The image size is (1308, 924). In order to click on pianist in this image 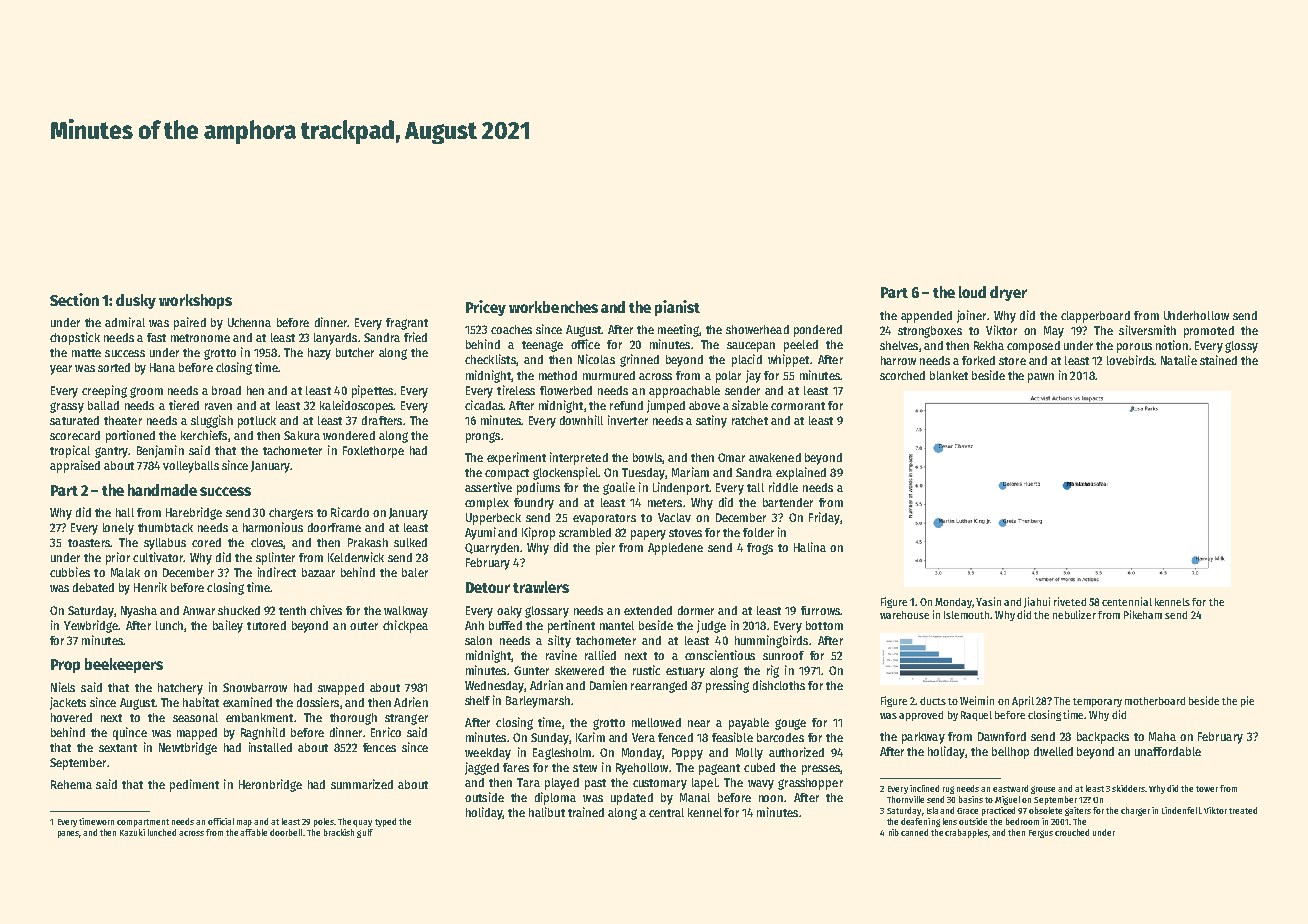, I will do `click(677, 308)`.
